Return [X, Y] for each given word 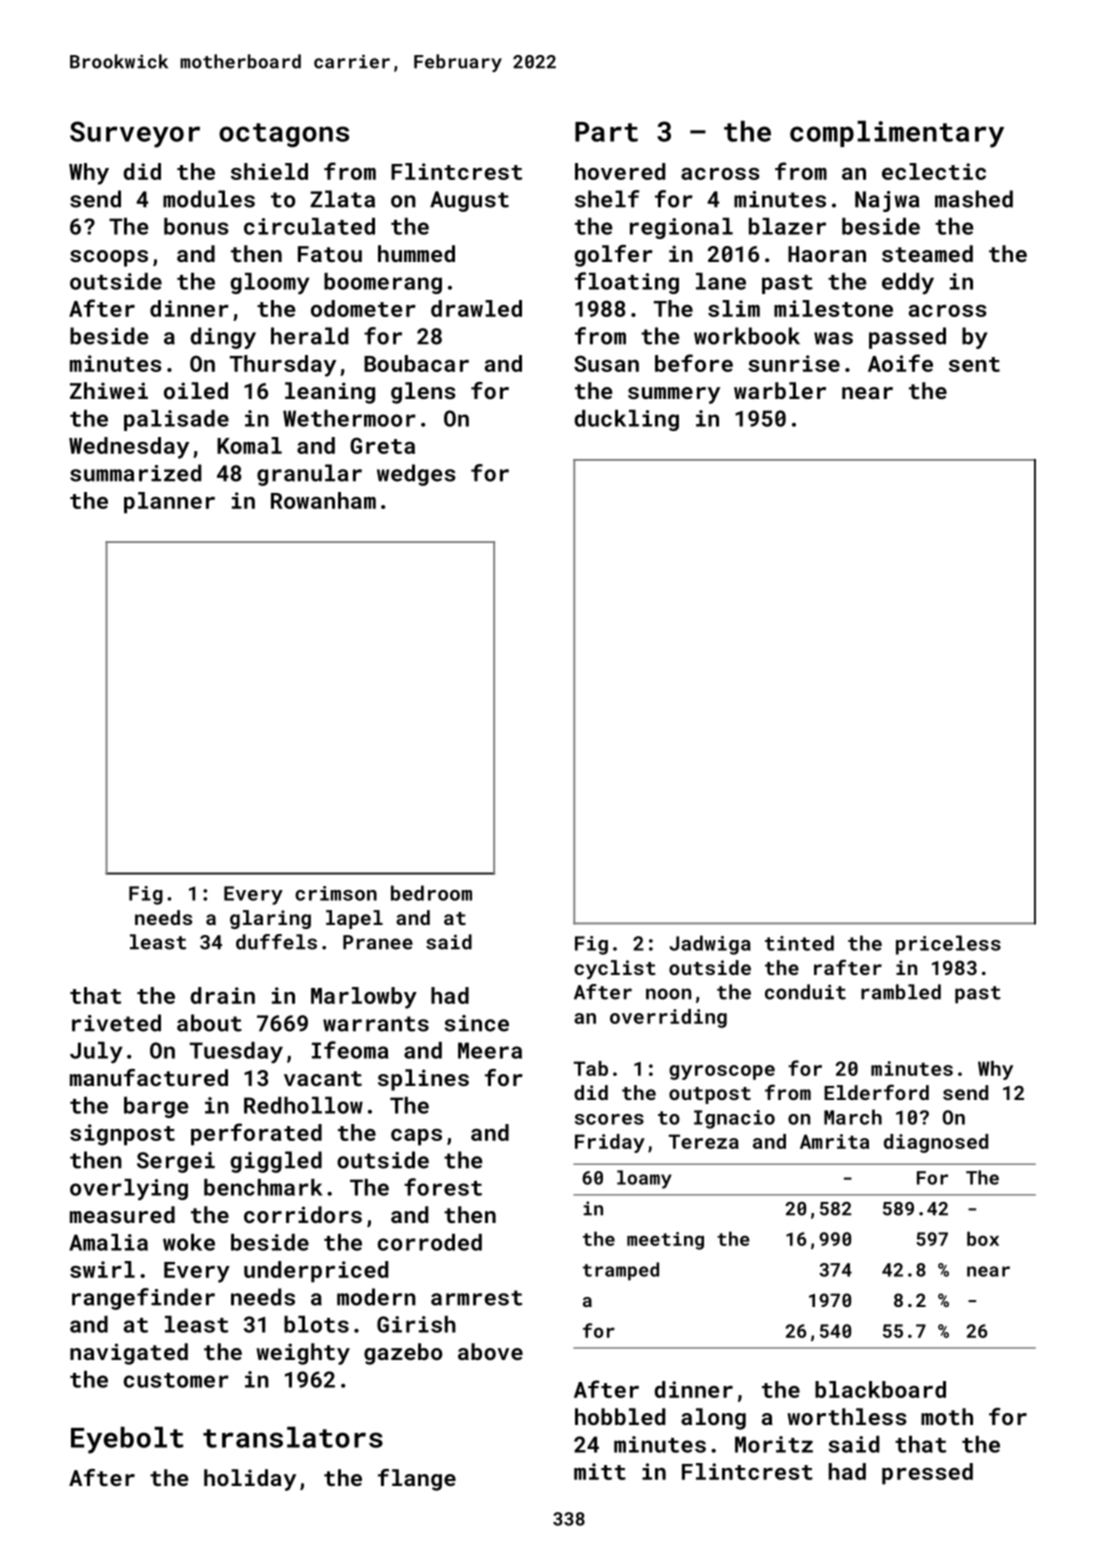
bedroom [431, 893]
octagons [284, 135]
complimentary [897, 134]
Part [606, 132]
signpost [122, 1135]
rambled [901, 992]
